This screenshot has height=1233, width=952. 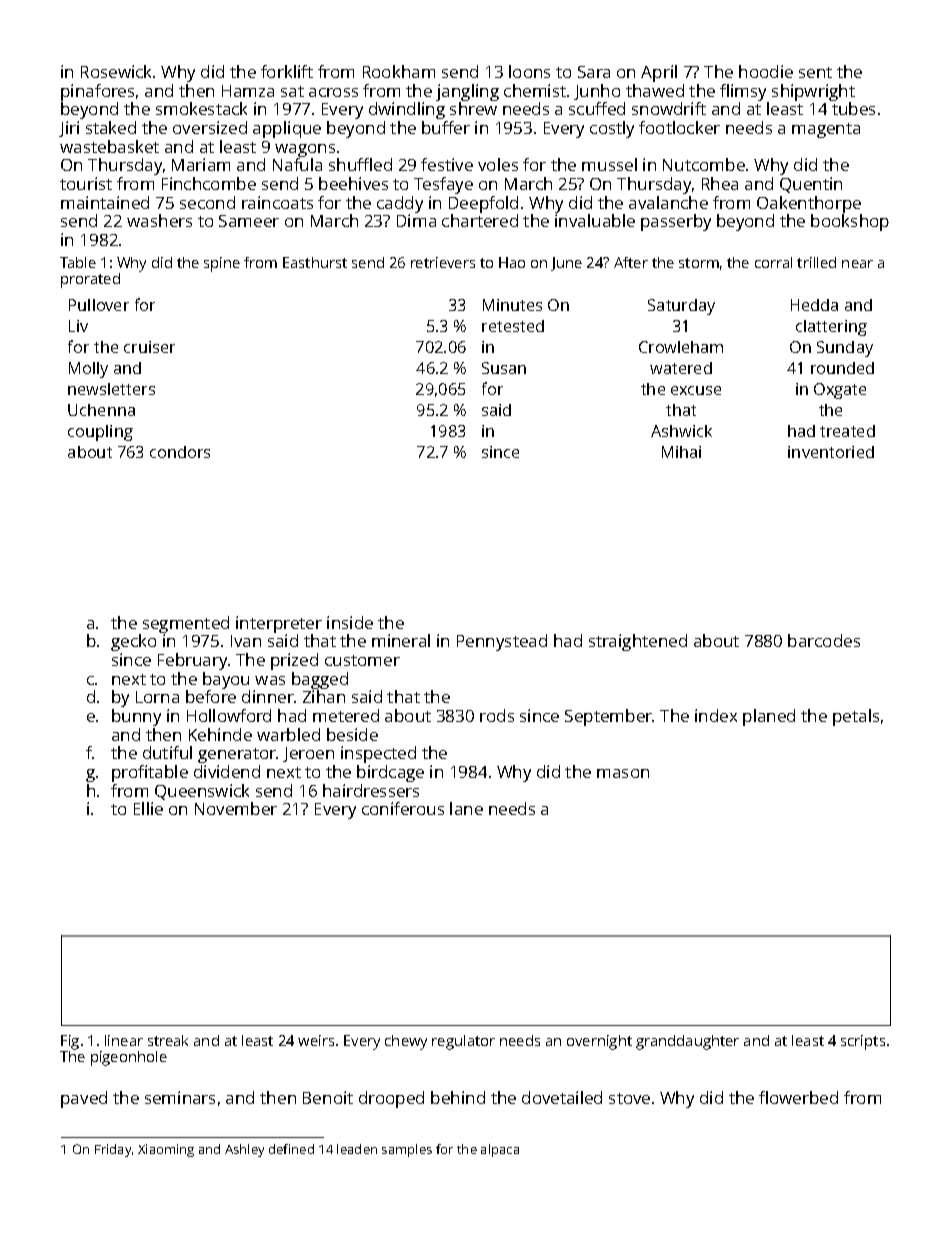 What do you see at coordinates (743, 92) in the screenshot?
I see `flimsy` at bounding box center [743, 92].
